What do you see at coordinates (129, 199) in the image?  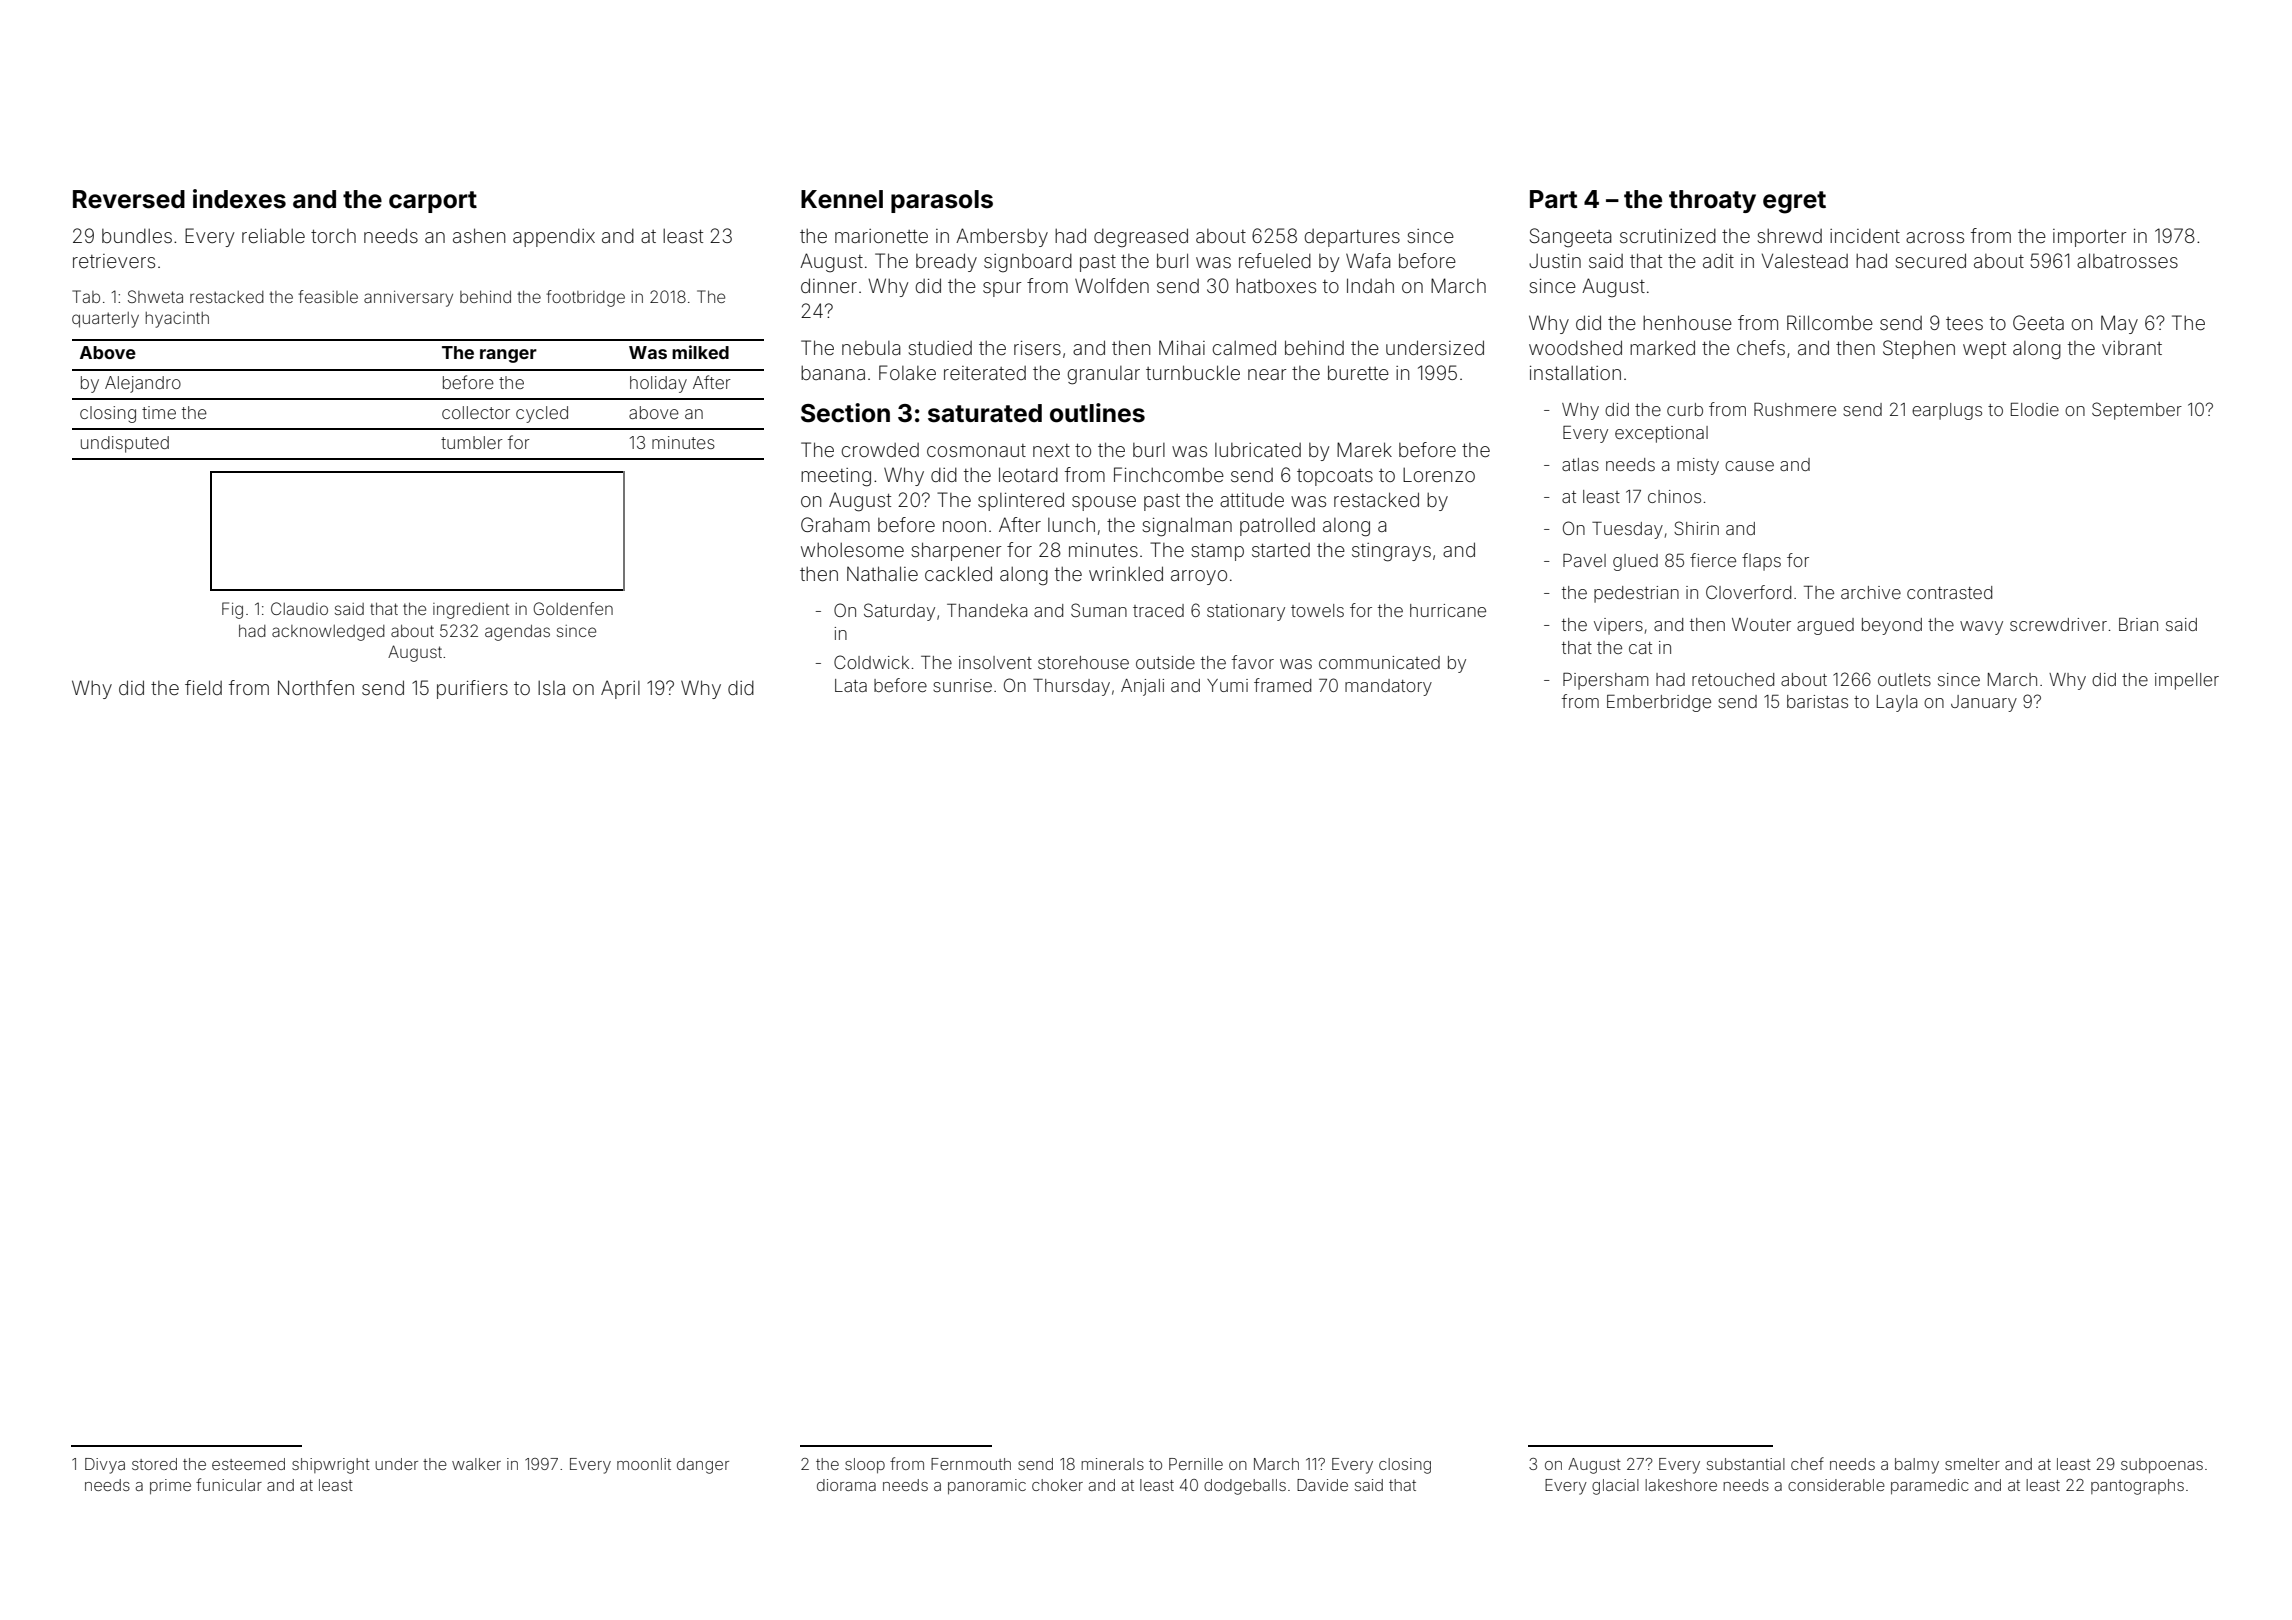 I see `Reversed` at bounding box center [129, 199].
